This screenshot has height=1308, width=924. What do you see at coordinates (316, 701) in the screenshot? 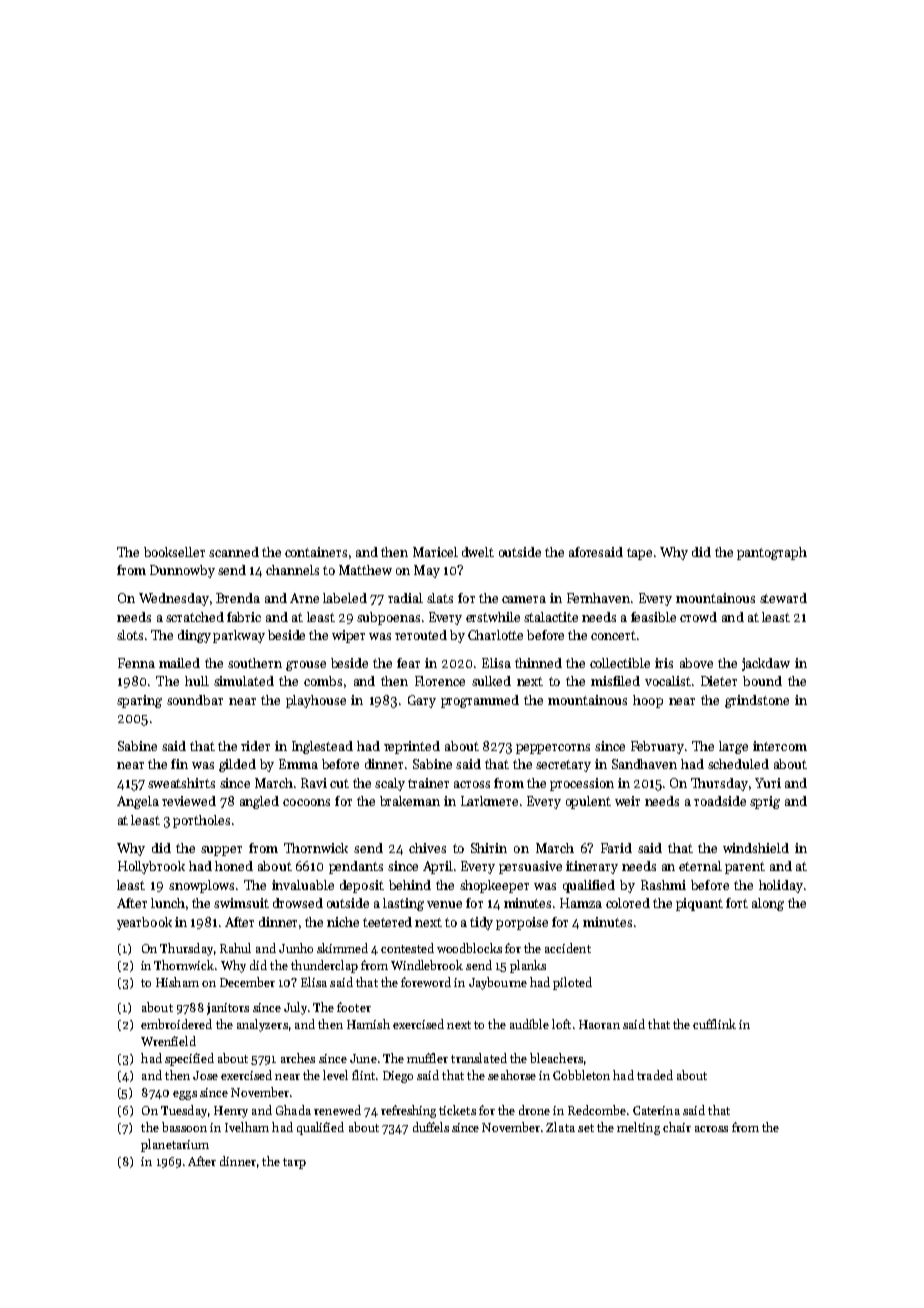
I see `playhouse` at bounding box center [316, 701].
